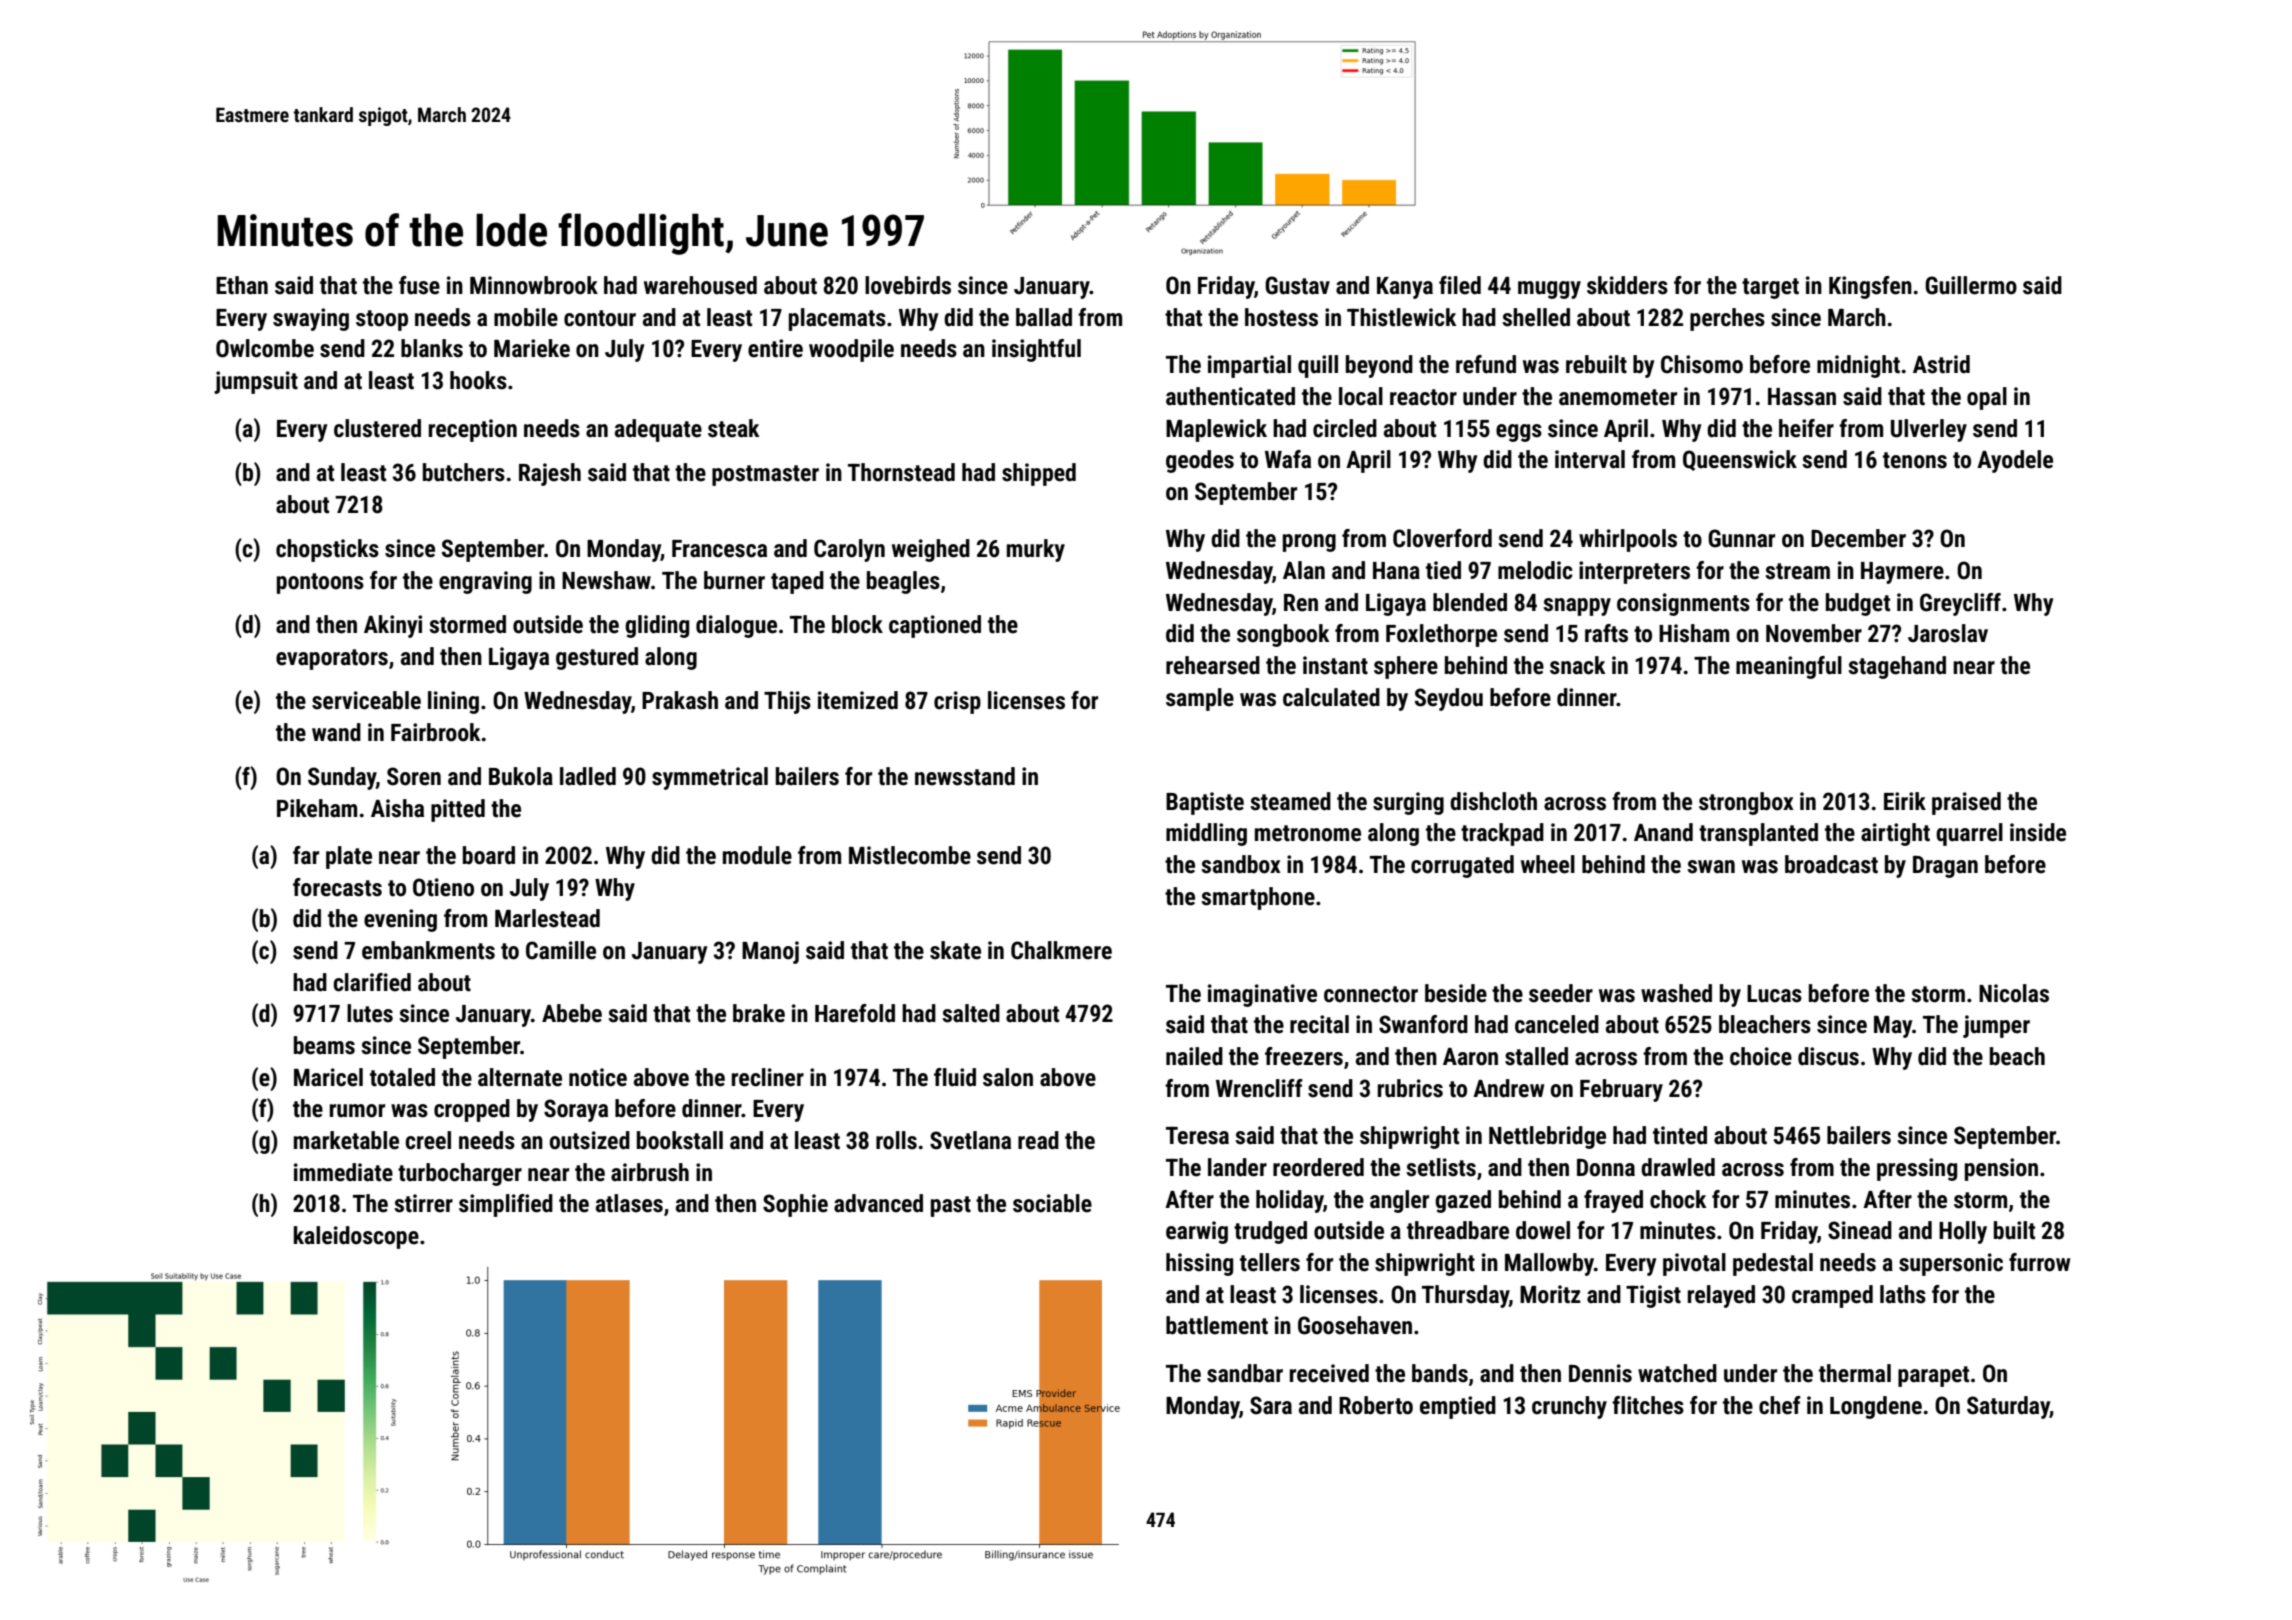 This document has height=1620, width=2292. What do you see at coordinates (857, 624) in the document?
I see `block` at bounding box center [857, 624].
